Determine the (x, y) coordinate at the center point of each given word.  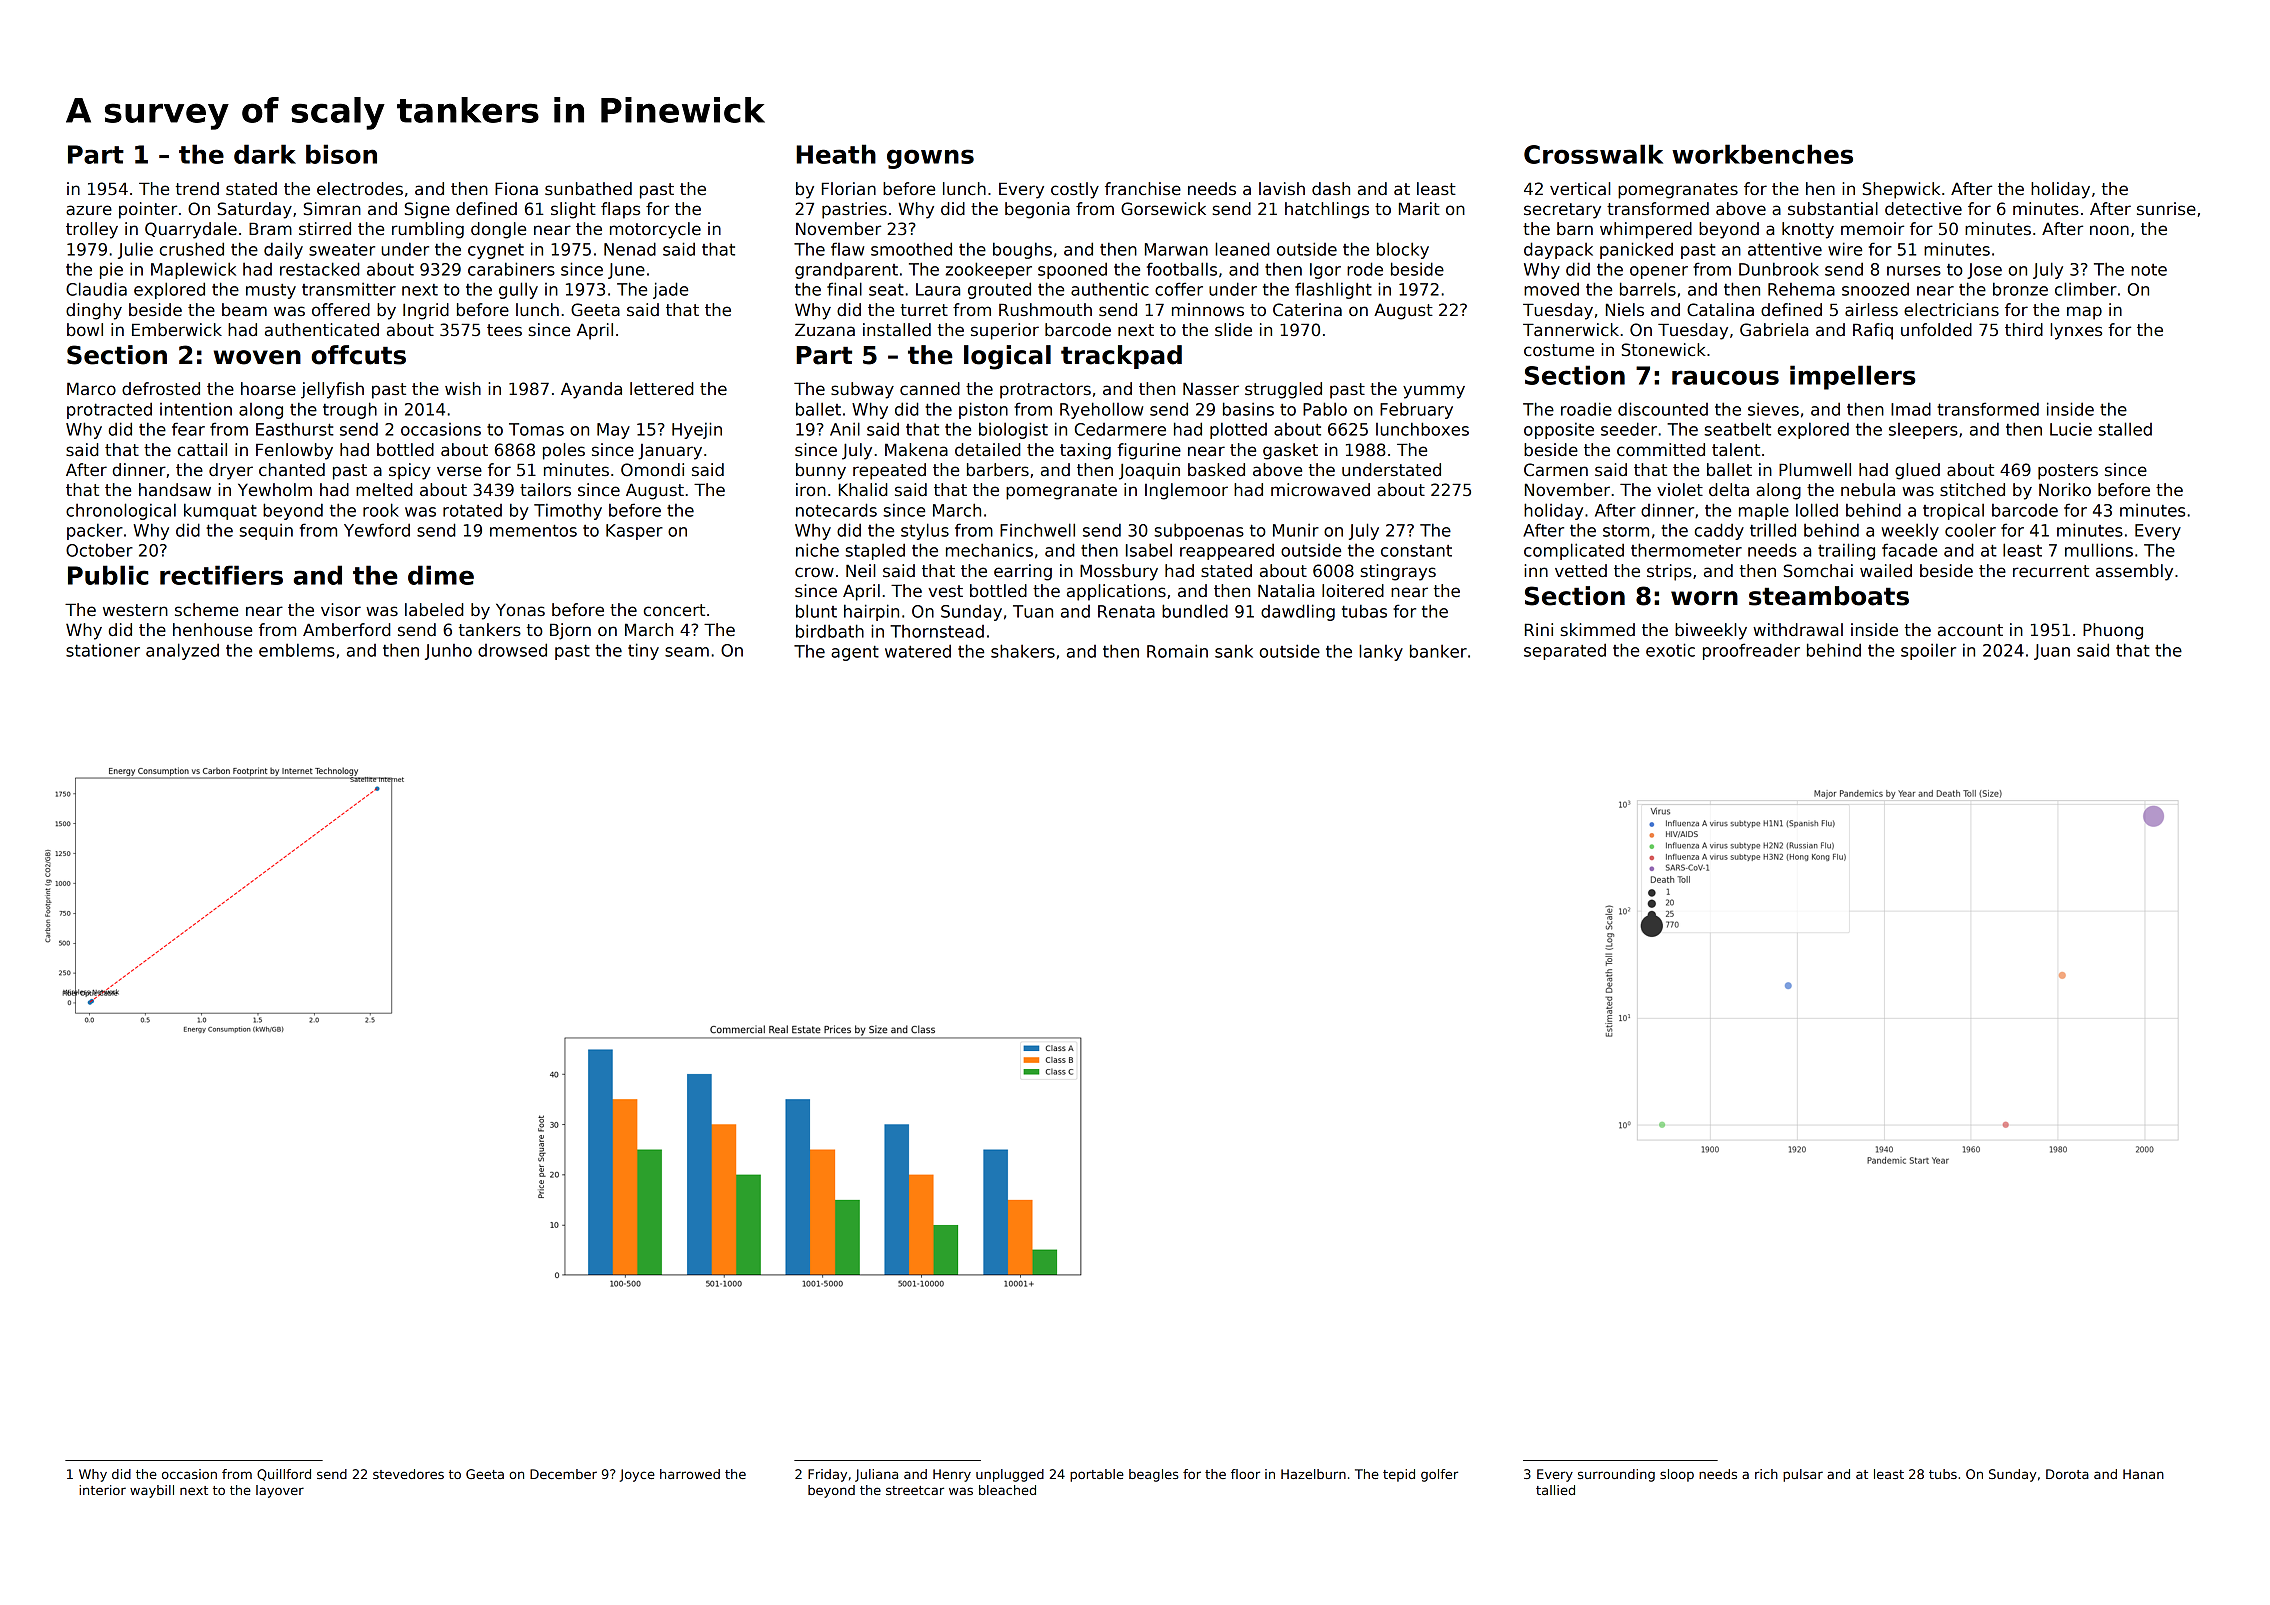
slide (1233, 330)
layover (280, 1491)
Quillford (284, 1475)
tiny (643, 651)
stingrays (1398, 572)
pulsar (1803, 1475)
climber (2086, 289)
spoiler (1928, 651)
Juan (2052, 652)
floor (1245, 1474)
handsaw (175, 490)
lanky (1381, 652)
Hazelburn (1313, 1474)
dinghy (94, 311)
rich (1766, 1474)
